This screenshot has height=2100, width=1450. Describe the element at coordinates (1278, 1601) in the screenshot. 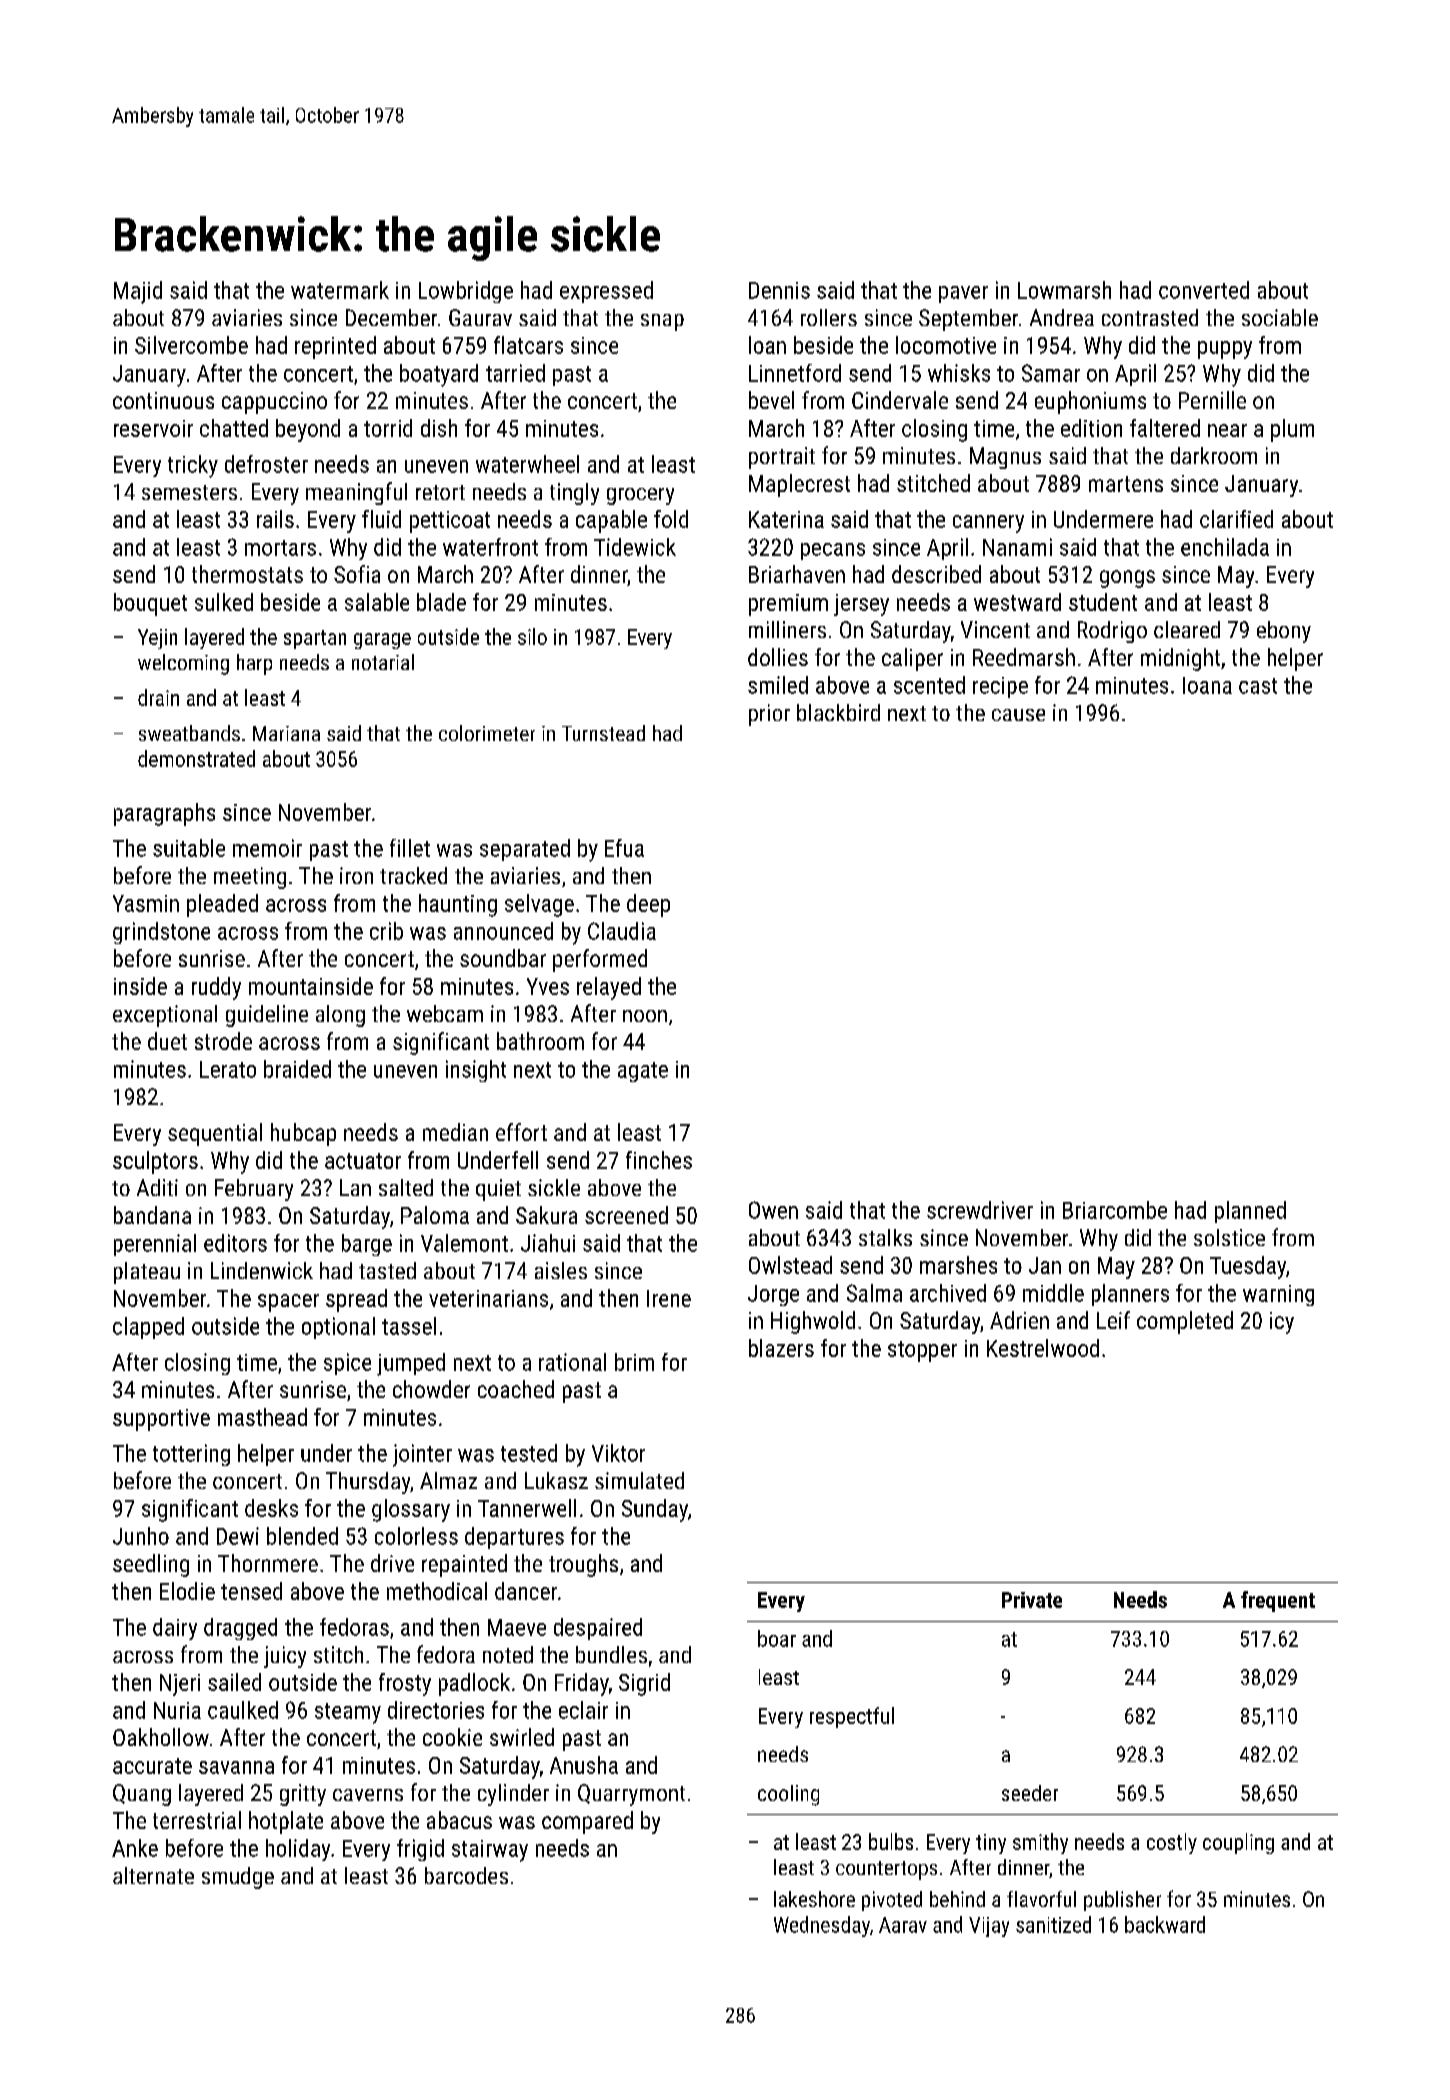

I see `frequent` at that location.
